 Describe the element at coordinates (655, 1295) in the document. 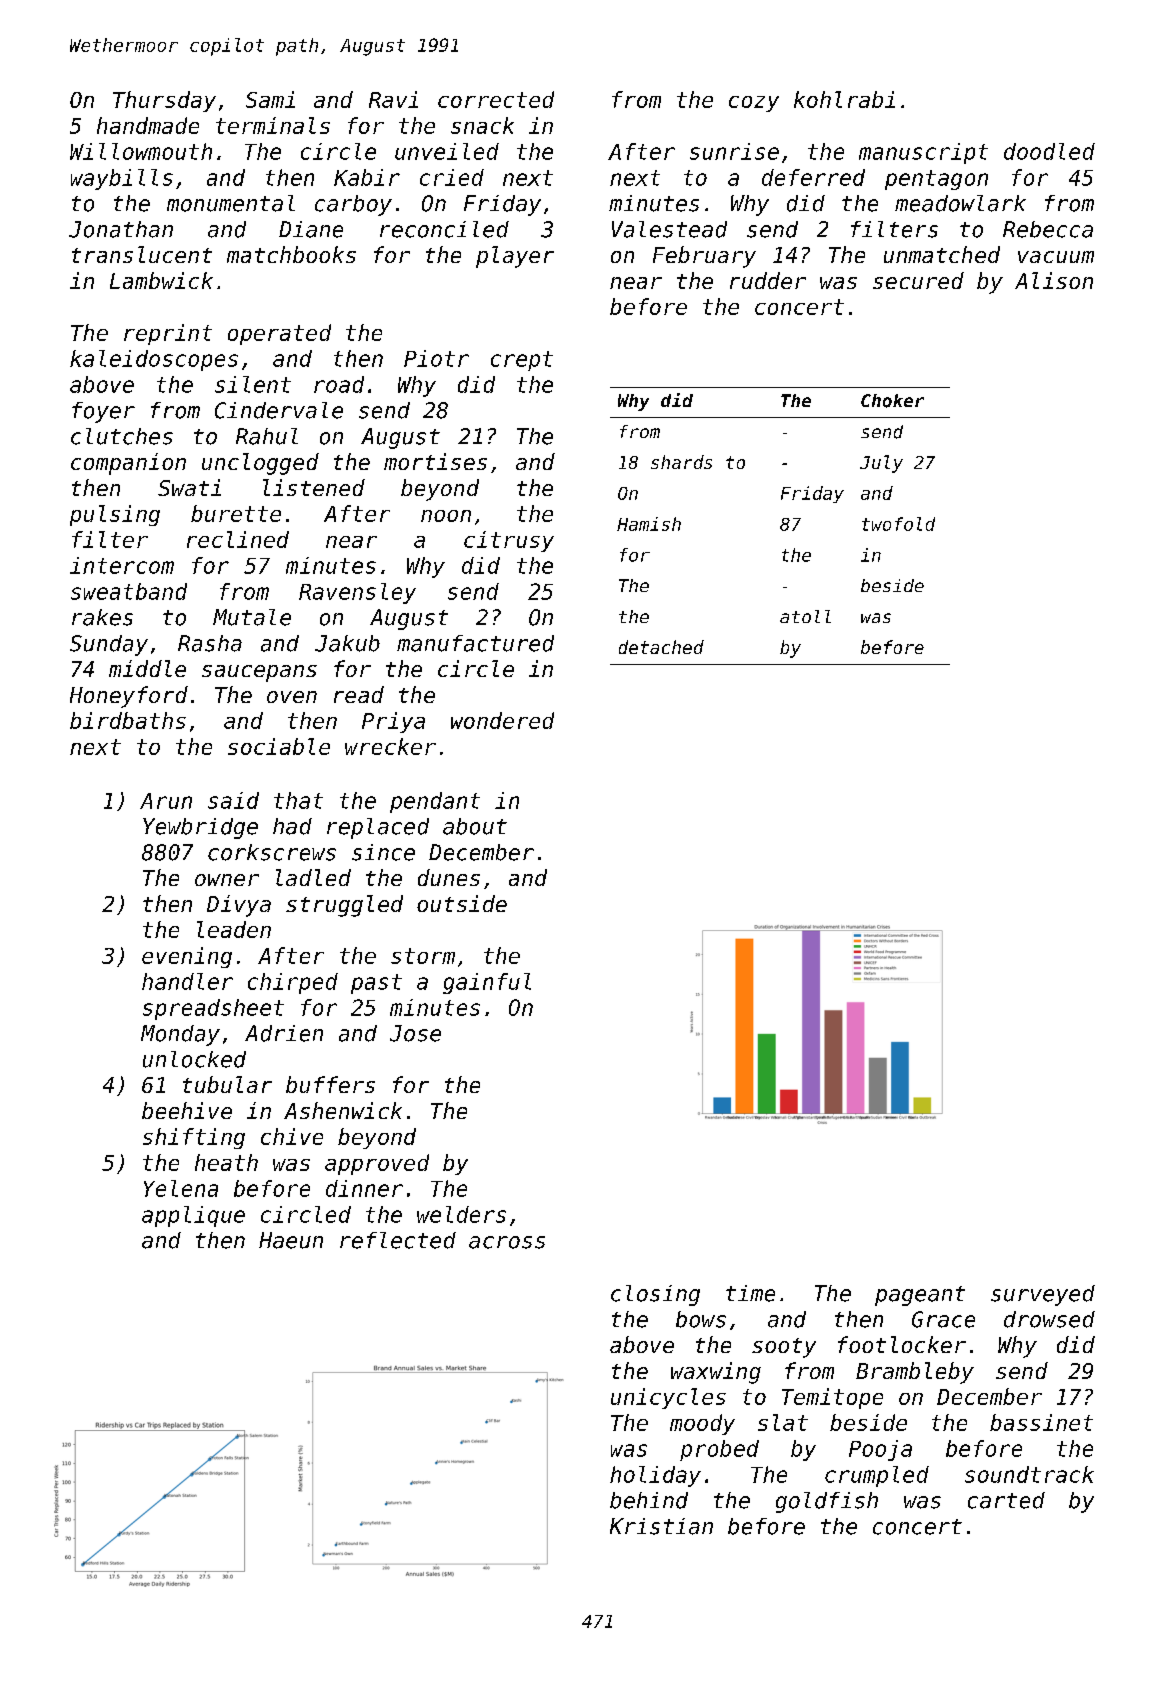

I see `closing` at that location.
